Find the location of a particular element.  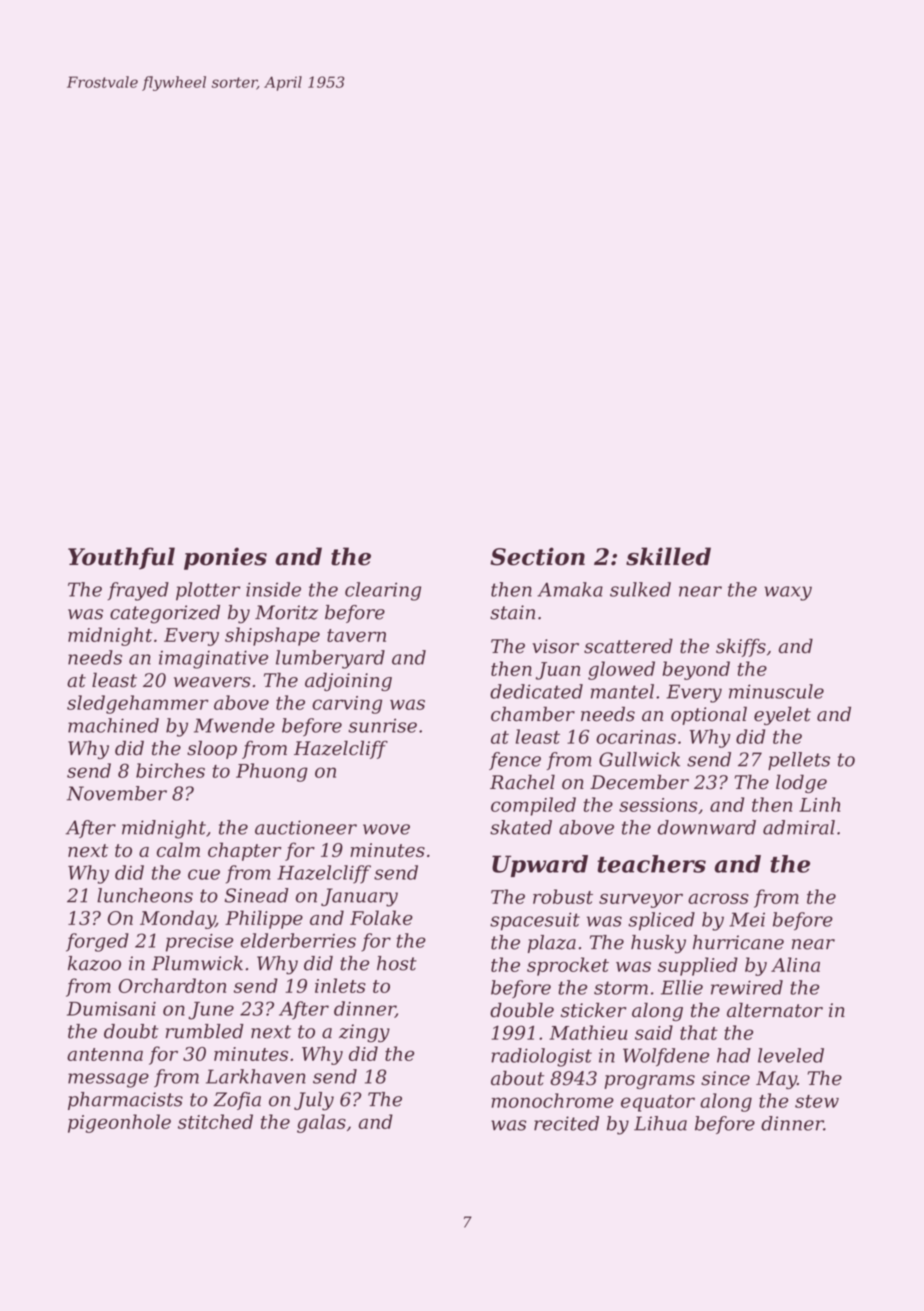

Alina is located at coordinates (795, 964).
